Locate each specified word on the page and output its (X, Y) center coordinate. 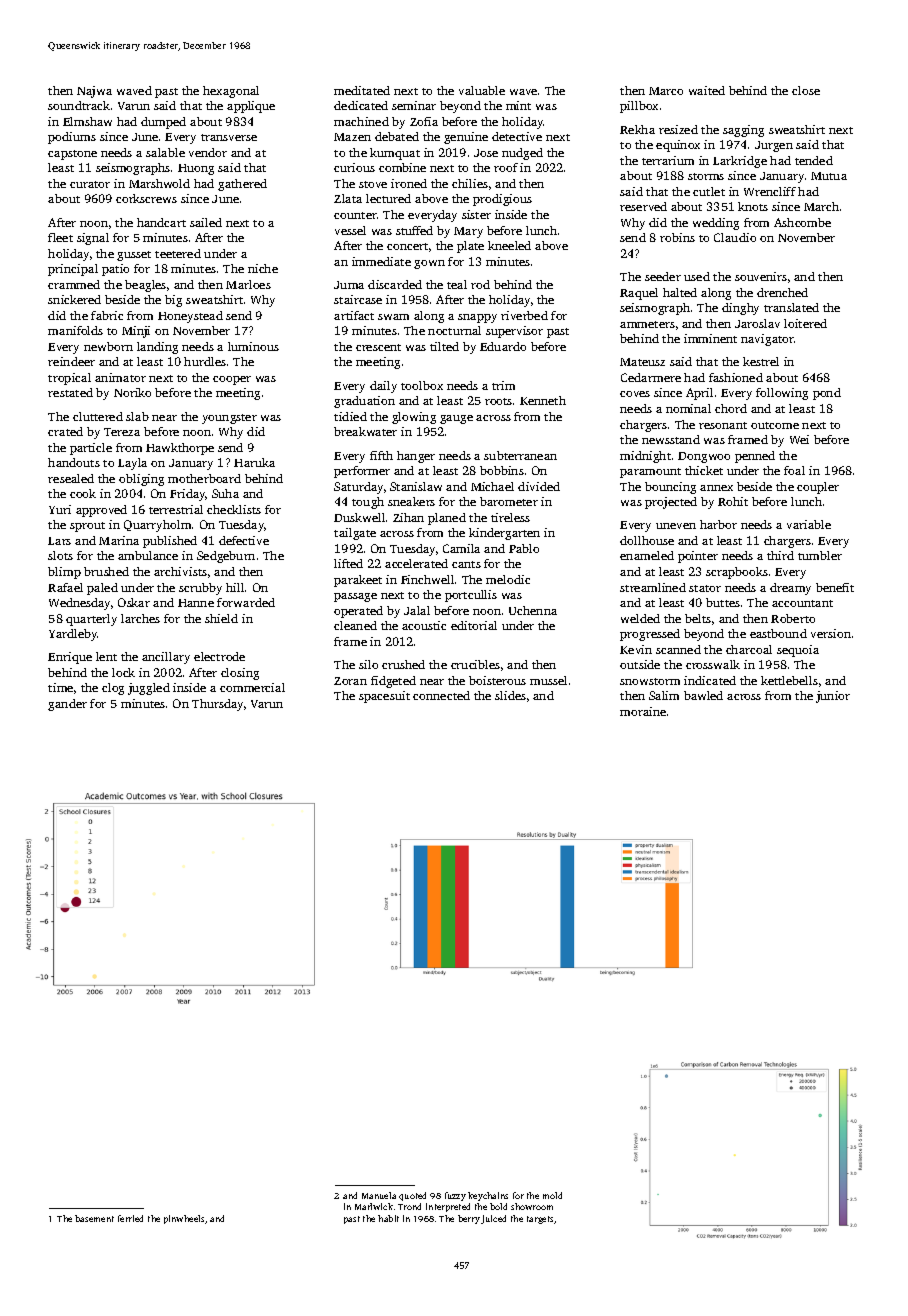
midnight (645, 457)
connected (441, 695)
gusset (134, 256)
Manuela (379, 1195)
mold (552, 1195)
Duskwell (359, 517)
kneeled (509, 245)
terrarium (668, 160)
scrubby (200, 589)
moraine (643, 711)
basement (94, 1218)
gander (67, 705)
